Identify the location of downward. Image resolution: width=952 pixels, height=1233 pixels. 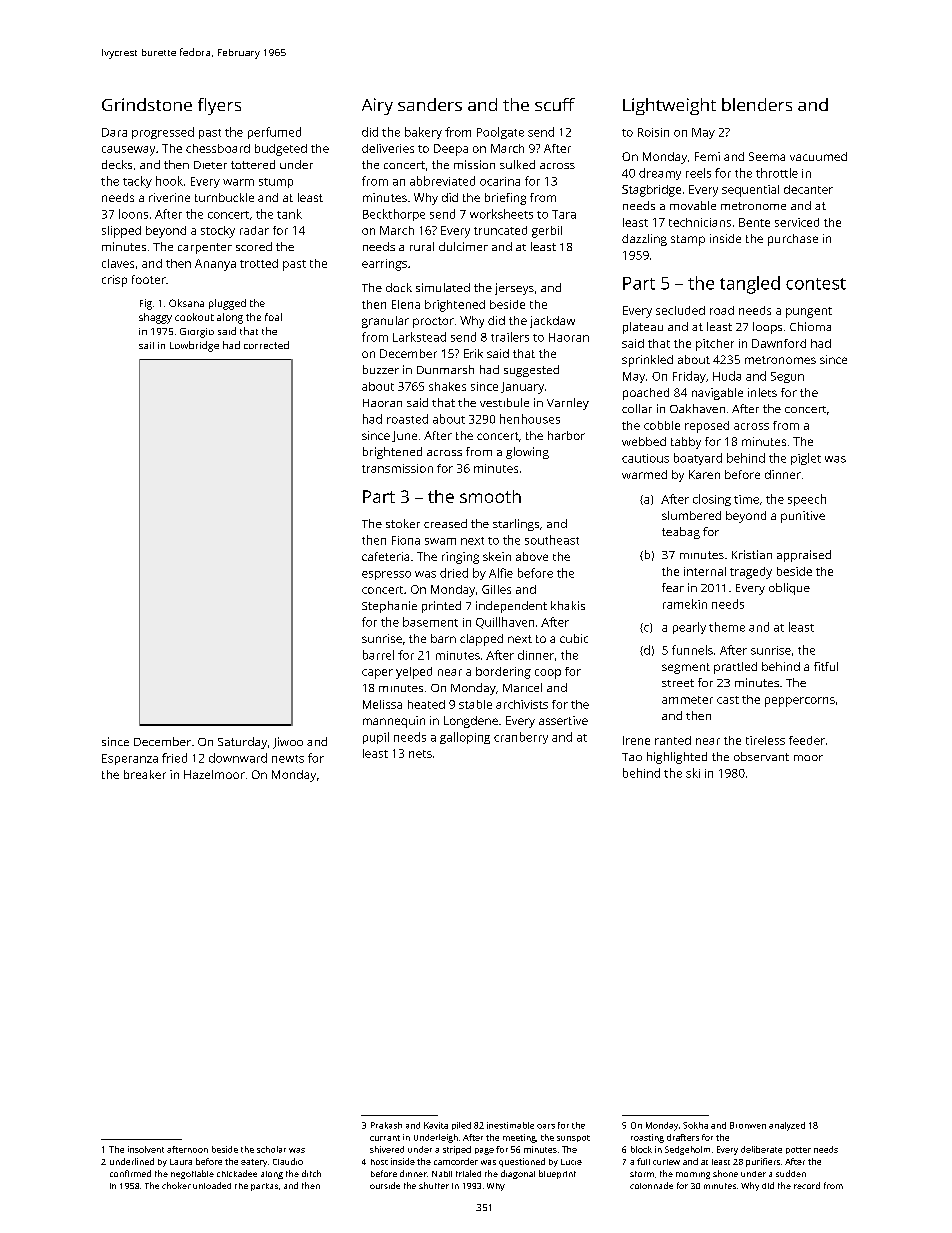
(238, 758).
